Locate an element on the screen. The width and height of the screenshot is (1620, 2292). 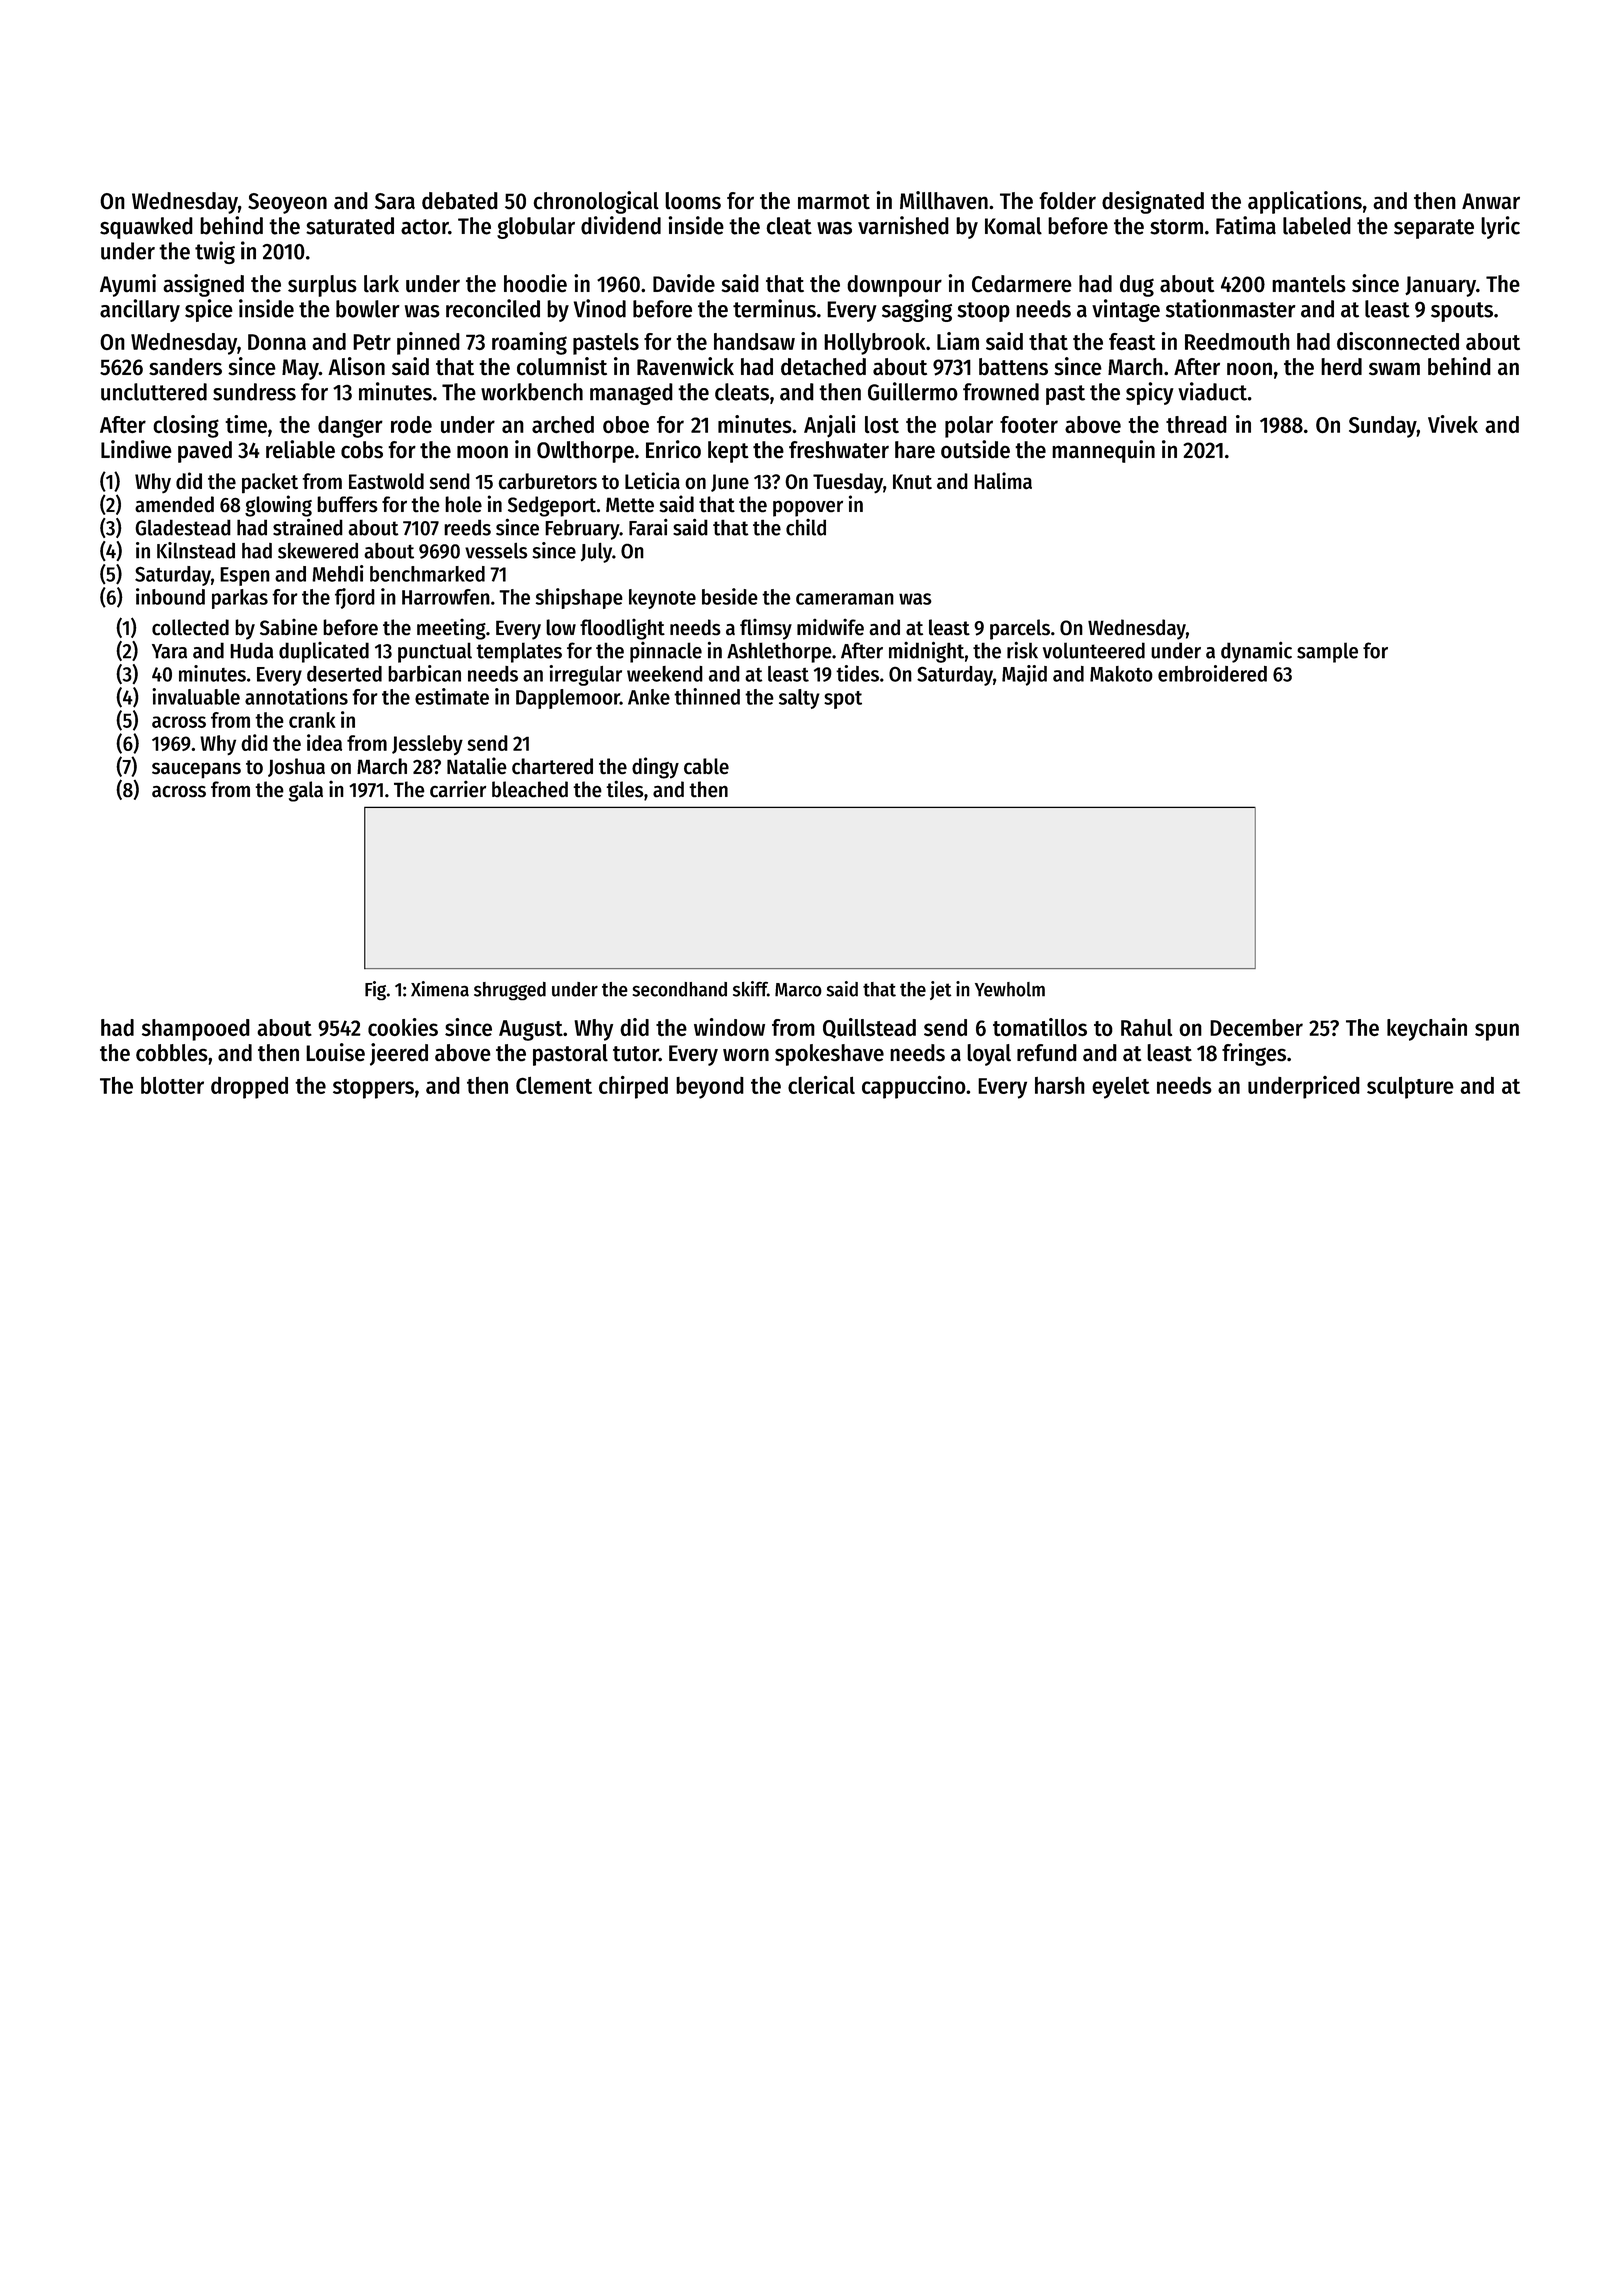
spun is located at coordinates (1497, 1032).
